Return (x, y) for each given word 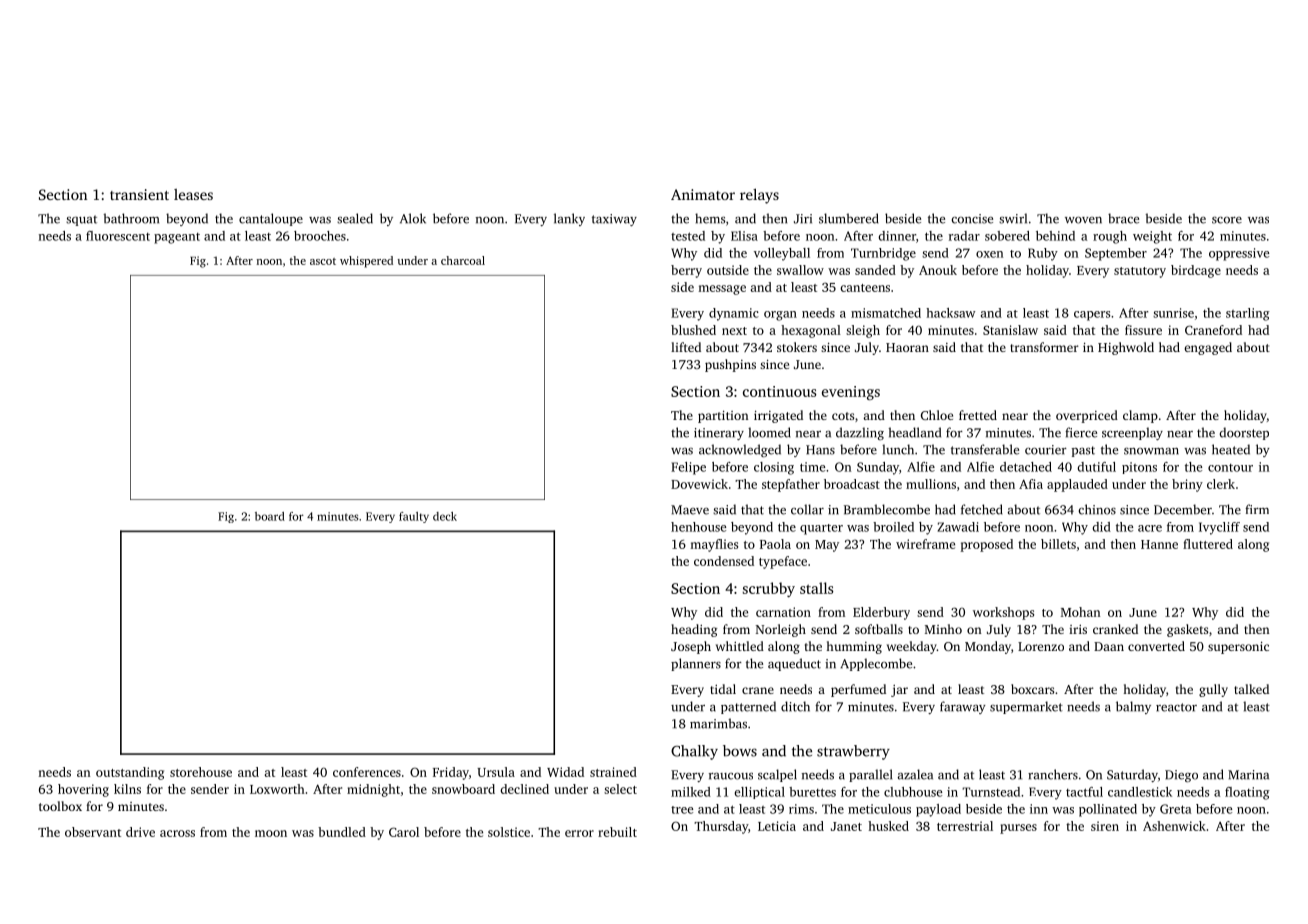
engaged (1208, 348)
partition (723, 417)
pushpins (730, 365)
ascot (323, 261)
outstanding (130, 773)
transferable (985, 449)
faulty (414, 517)
